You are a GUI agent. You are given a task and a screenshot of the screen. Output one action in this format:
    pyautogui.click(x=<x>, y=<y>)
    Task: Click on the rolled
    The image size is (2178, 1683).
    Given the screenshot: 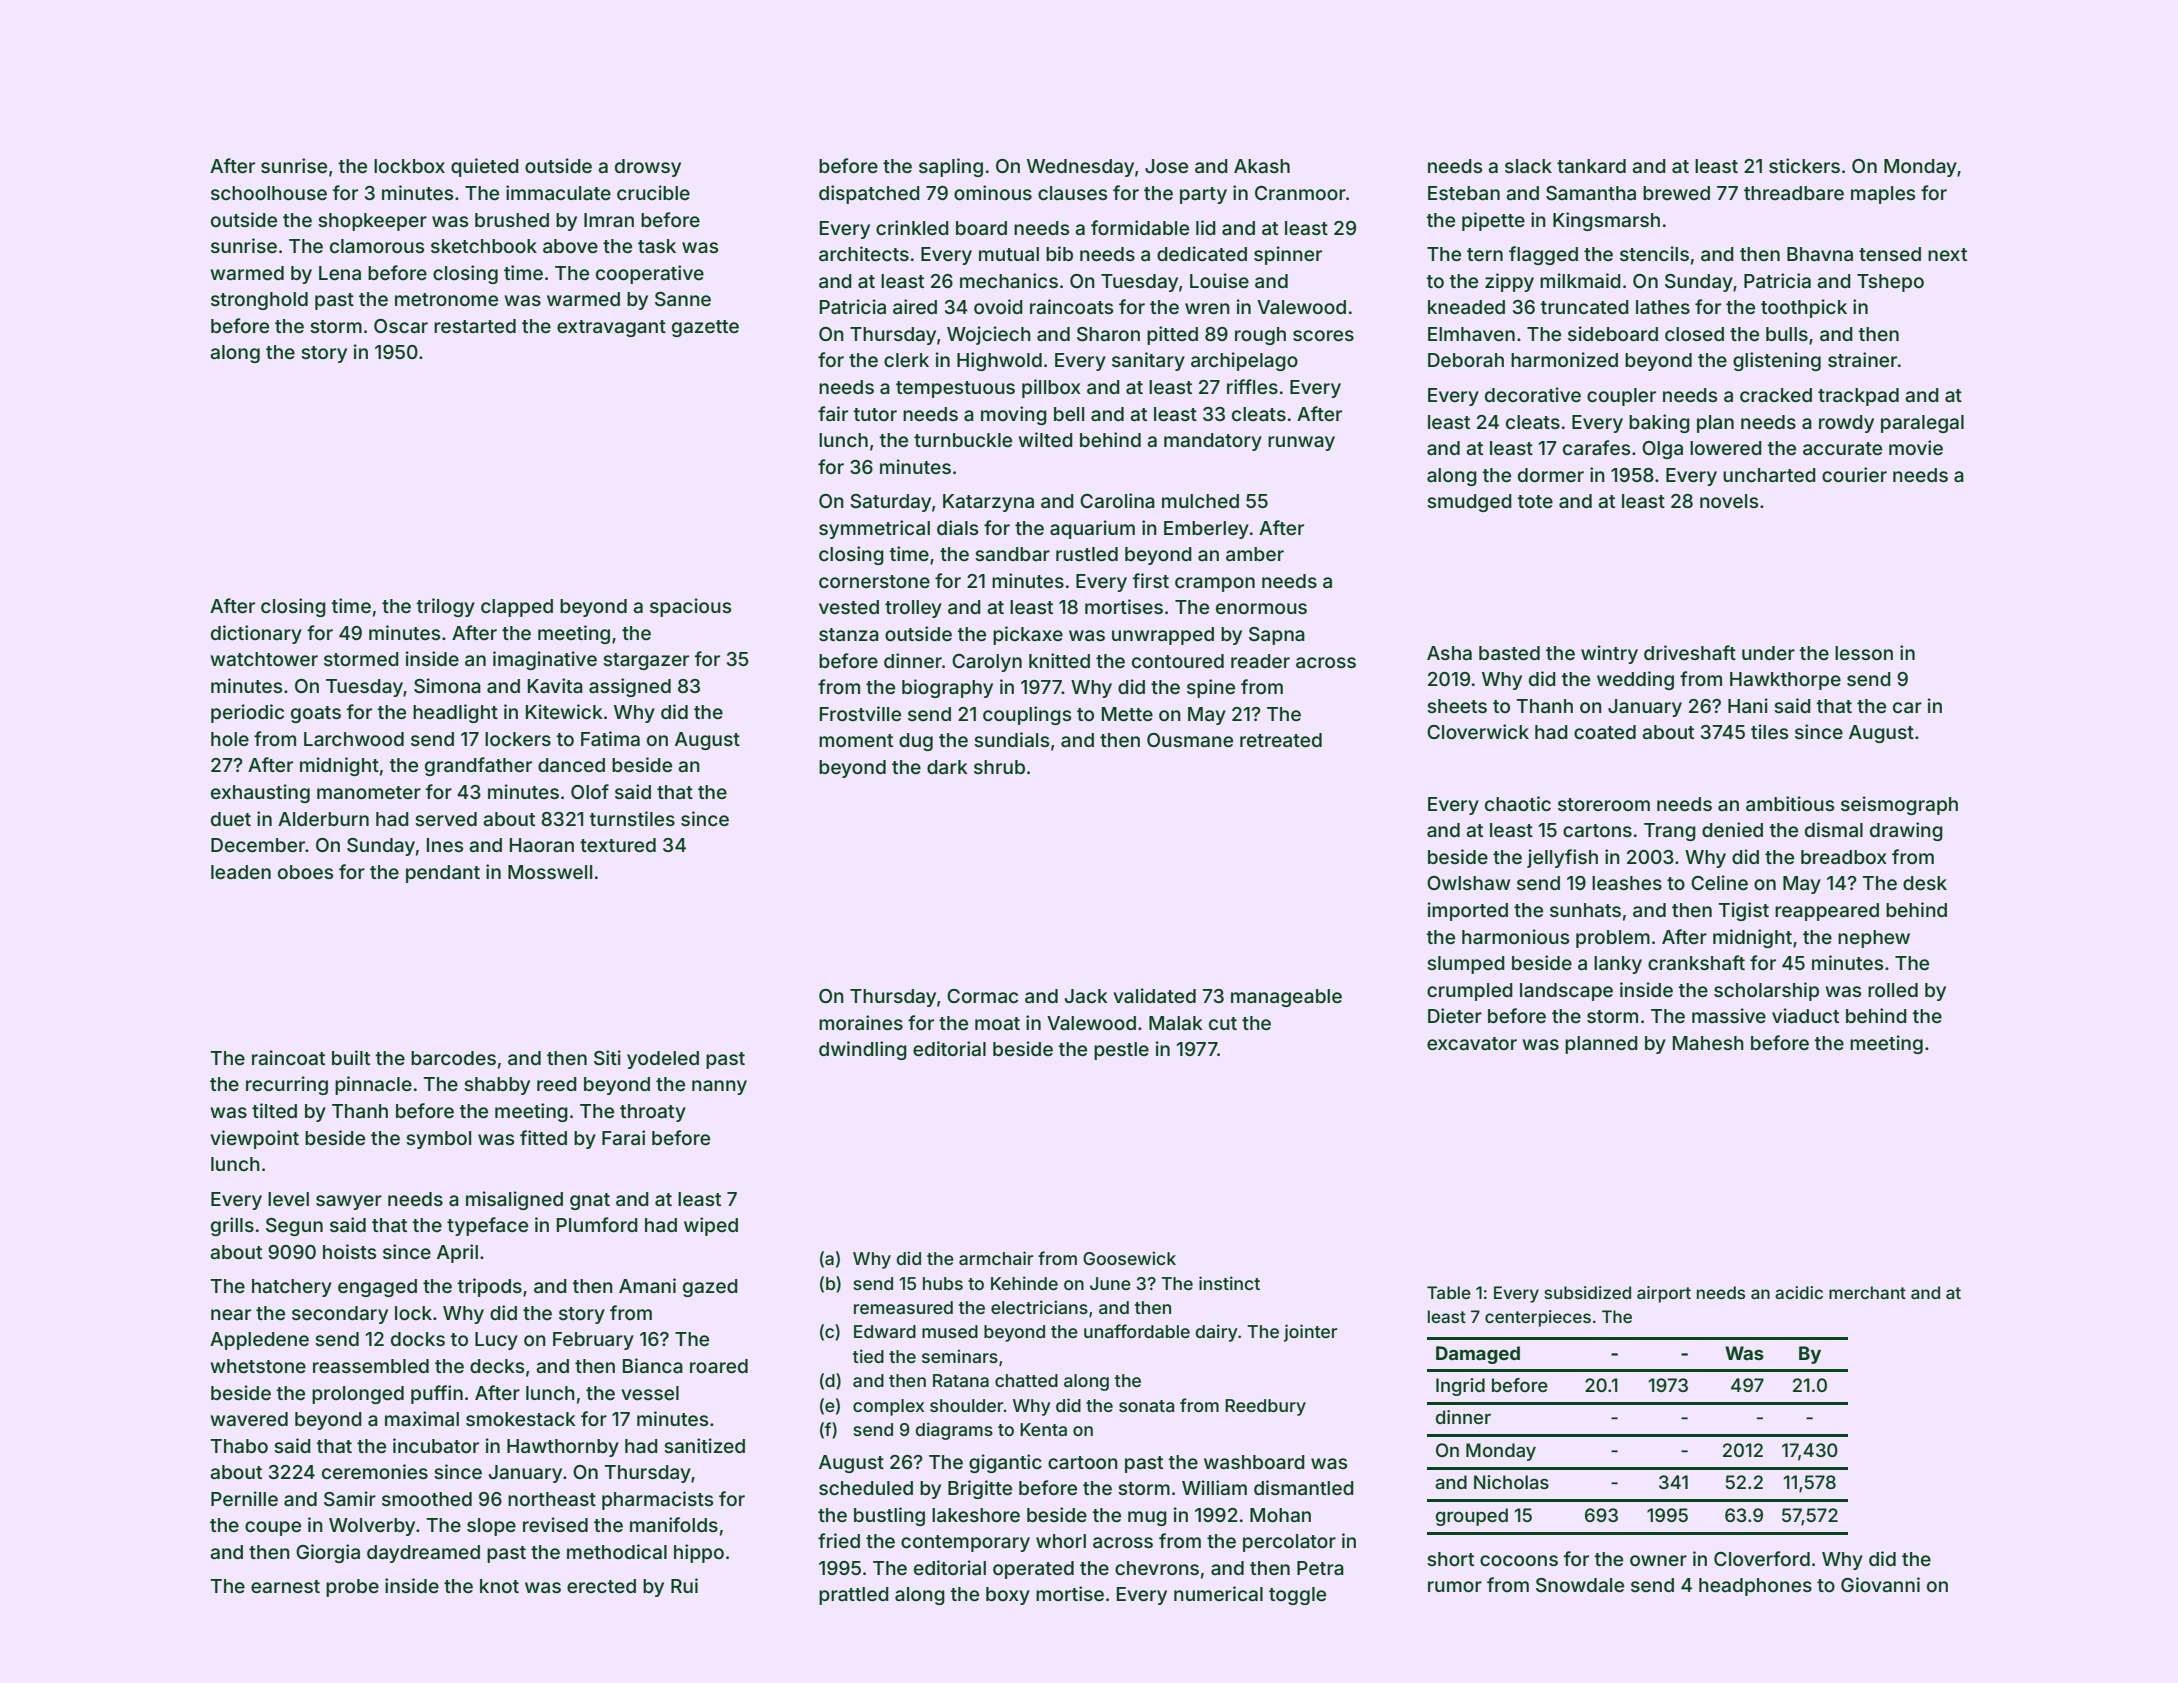 What is the action you would take?
    pyautogui.click(x=1893, y=990)
